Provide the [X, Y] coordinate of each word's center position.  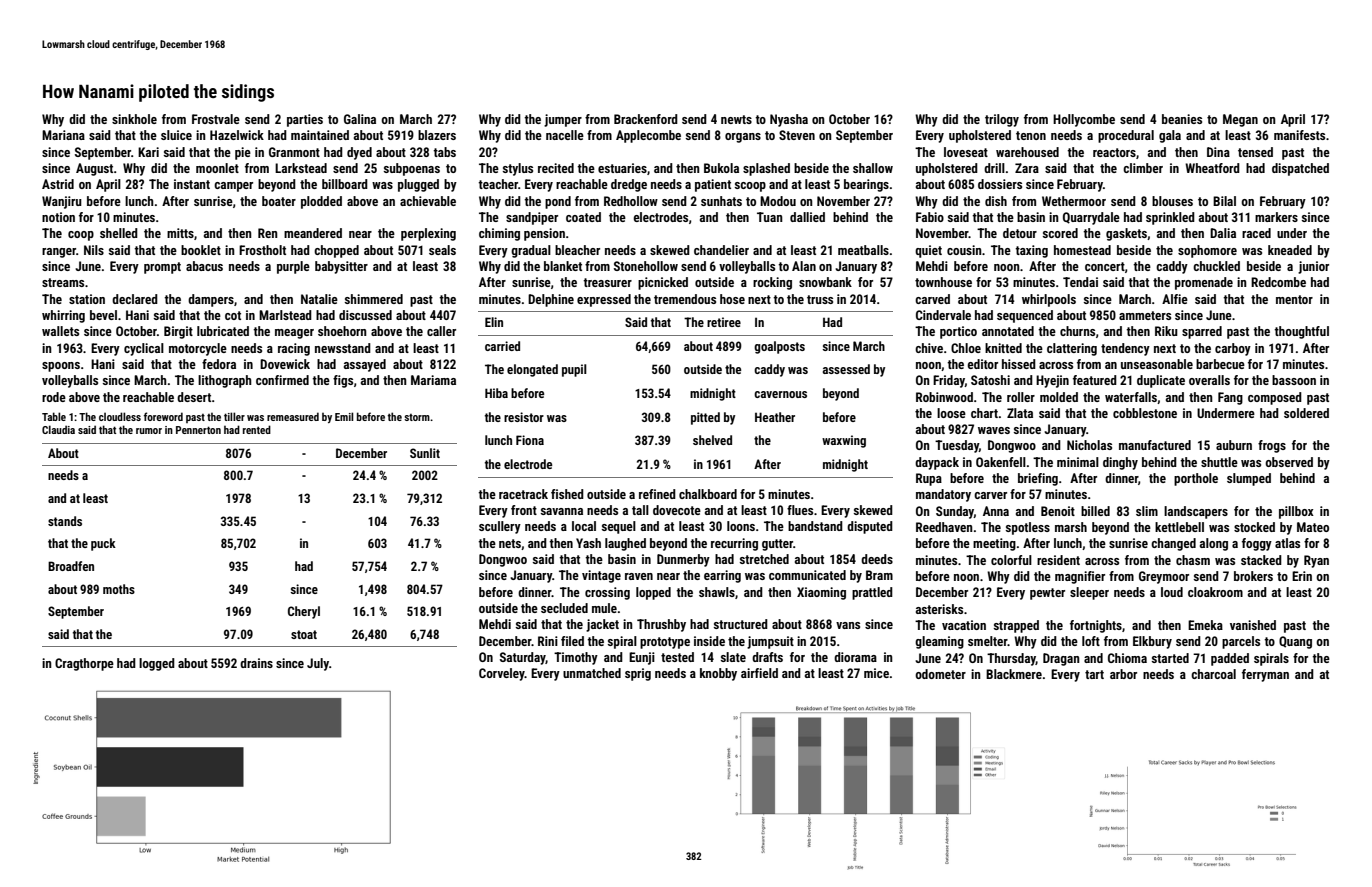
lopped [653, 593]
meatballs [863, 250]
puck [103, 544]
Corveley [502, 674]
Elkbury [1152, 642]
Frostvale [216, 119]
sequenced [1025, 316]
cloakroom [1215, 592]
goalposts [779, 347]
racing [294, 349]
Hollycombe [1084, 120]
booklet [201, 250]
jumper [563, 120]
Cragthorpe [84, 664]
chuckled [1216, 266]
